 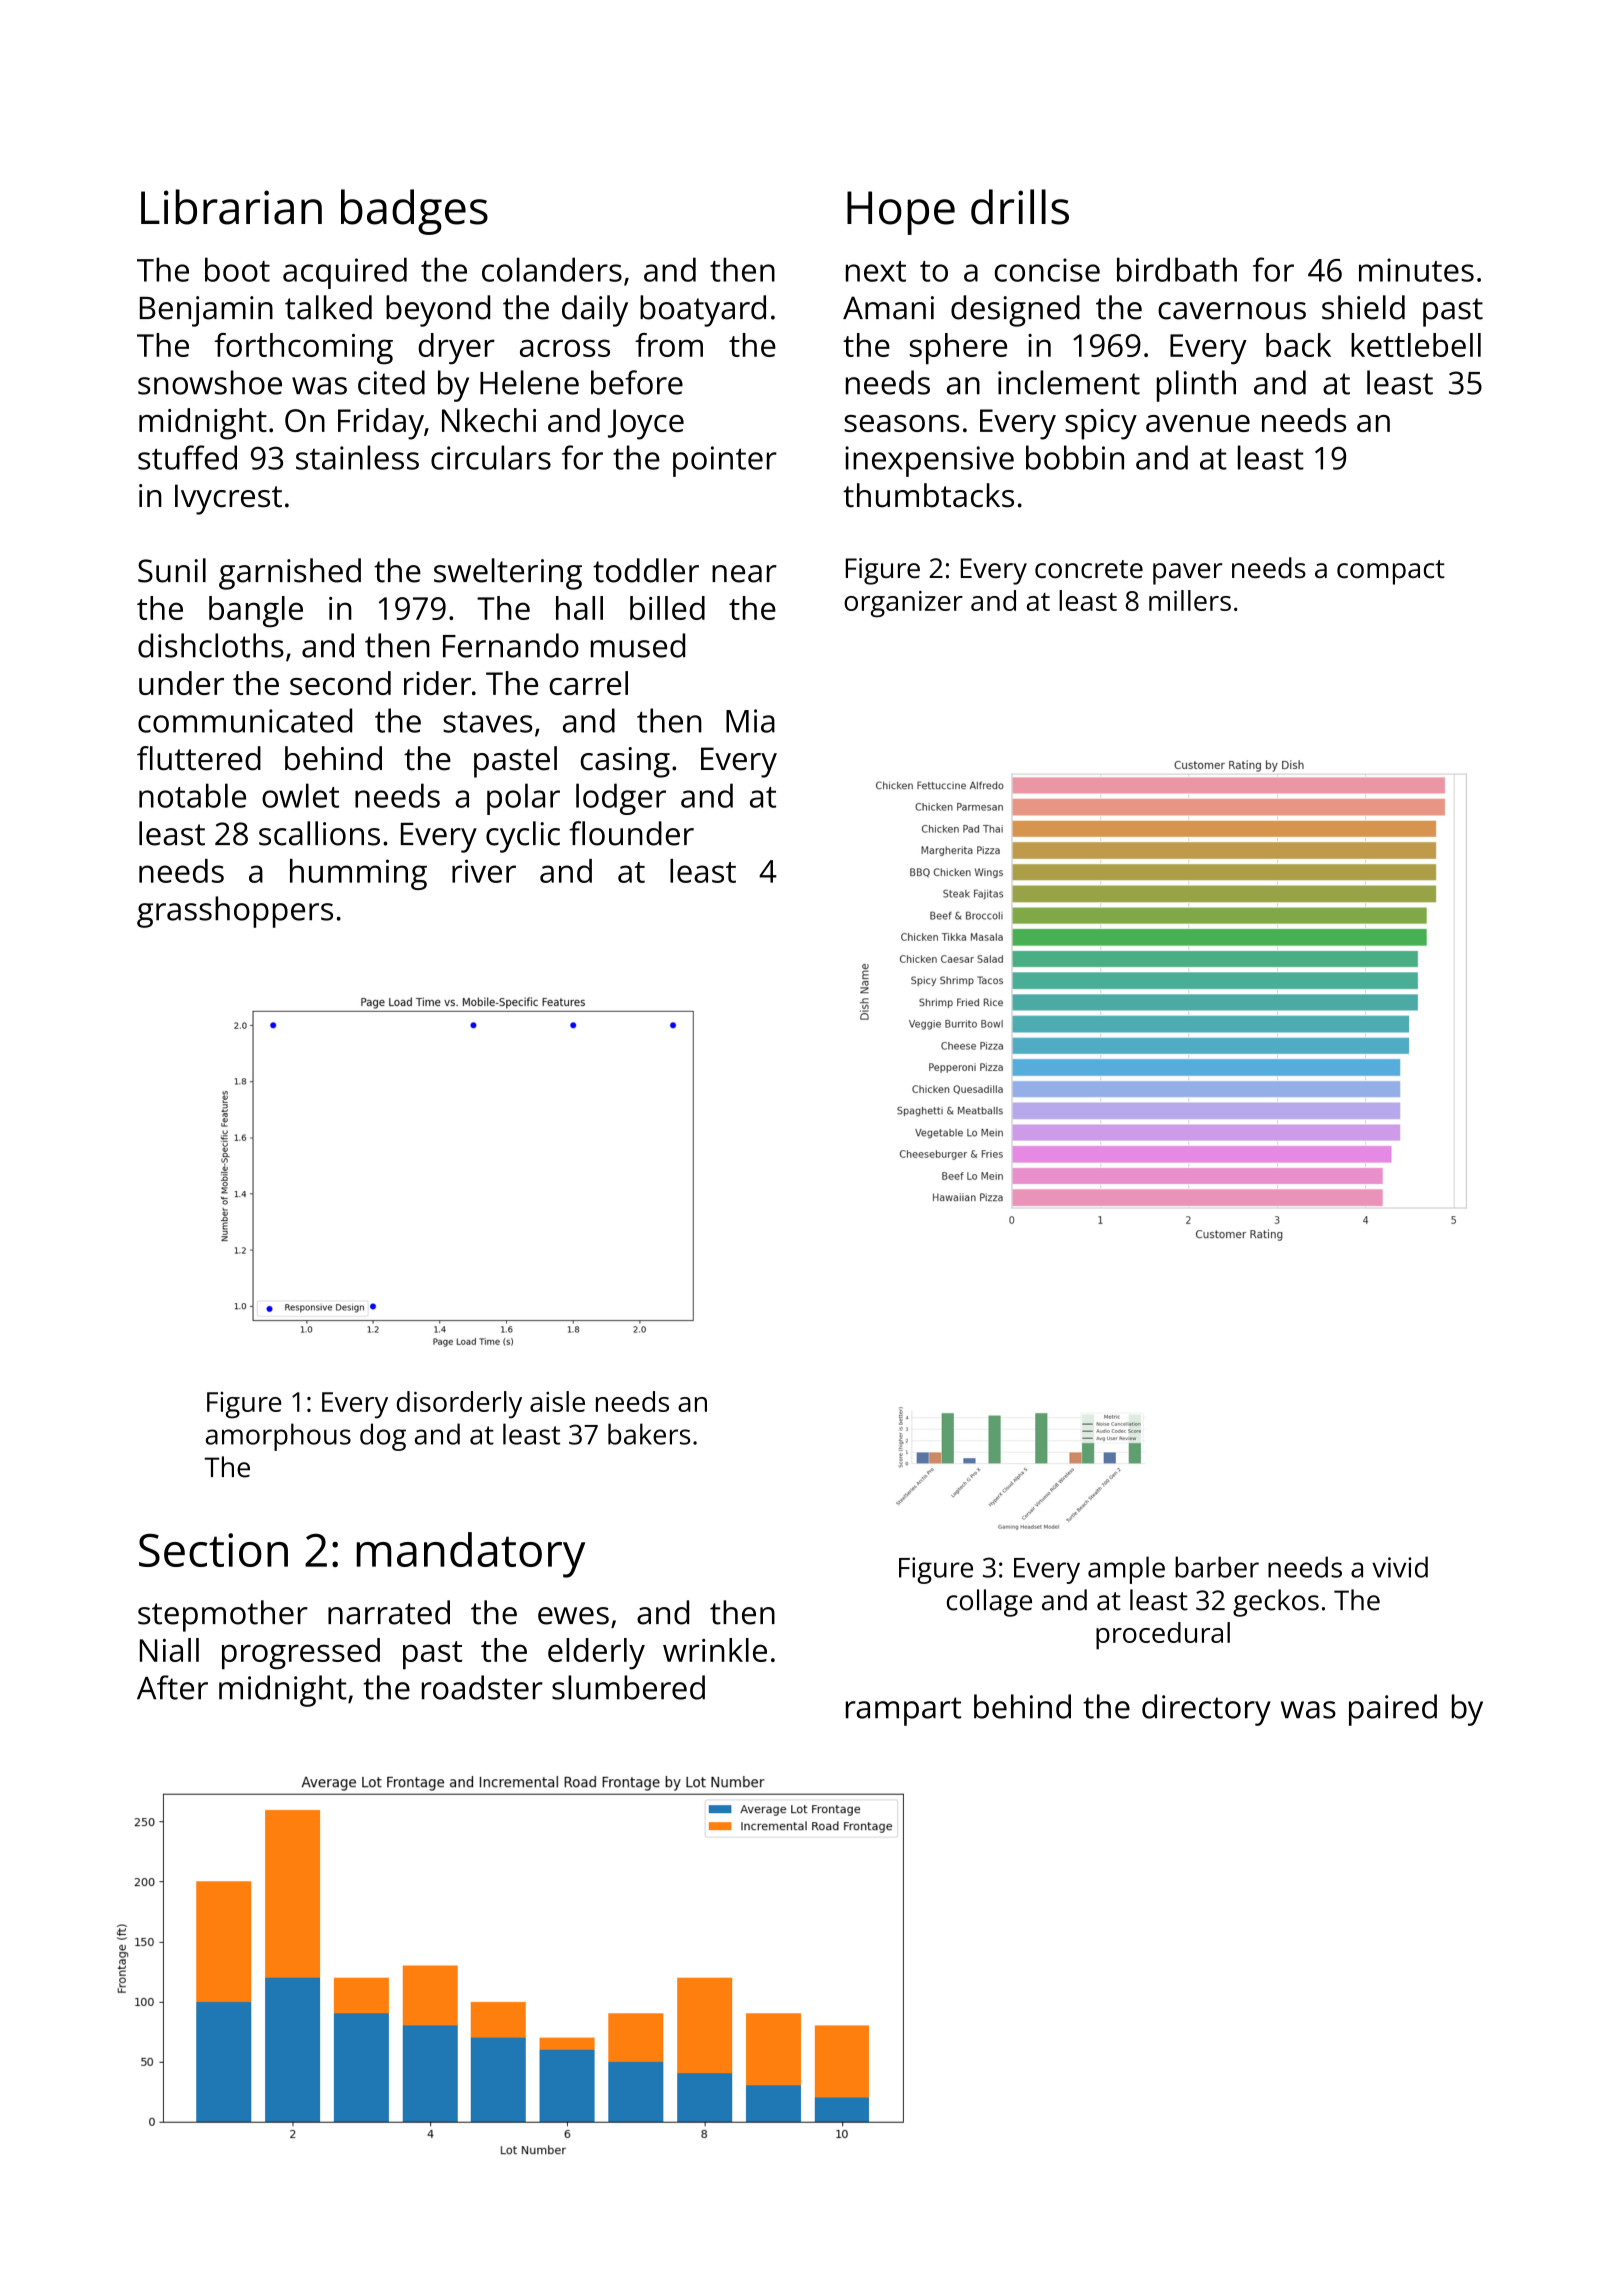 I want to click on grasshoppers, so click(x=235, y=912).
